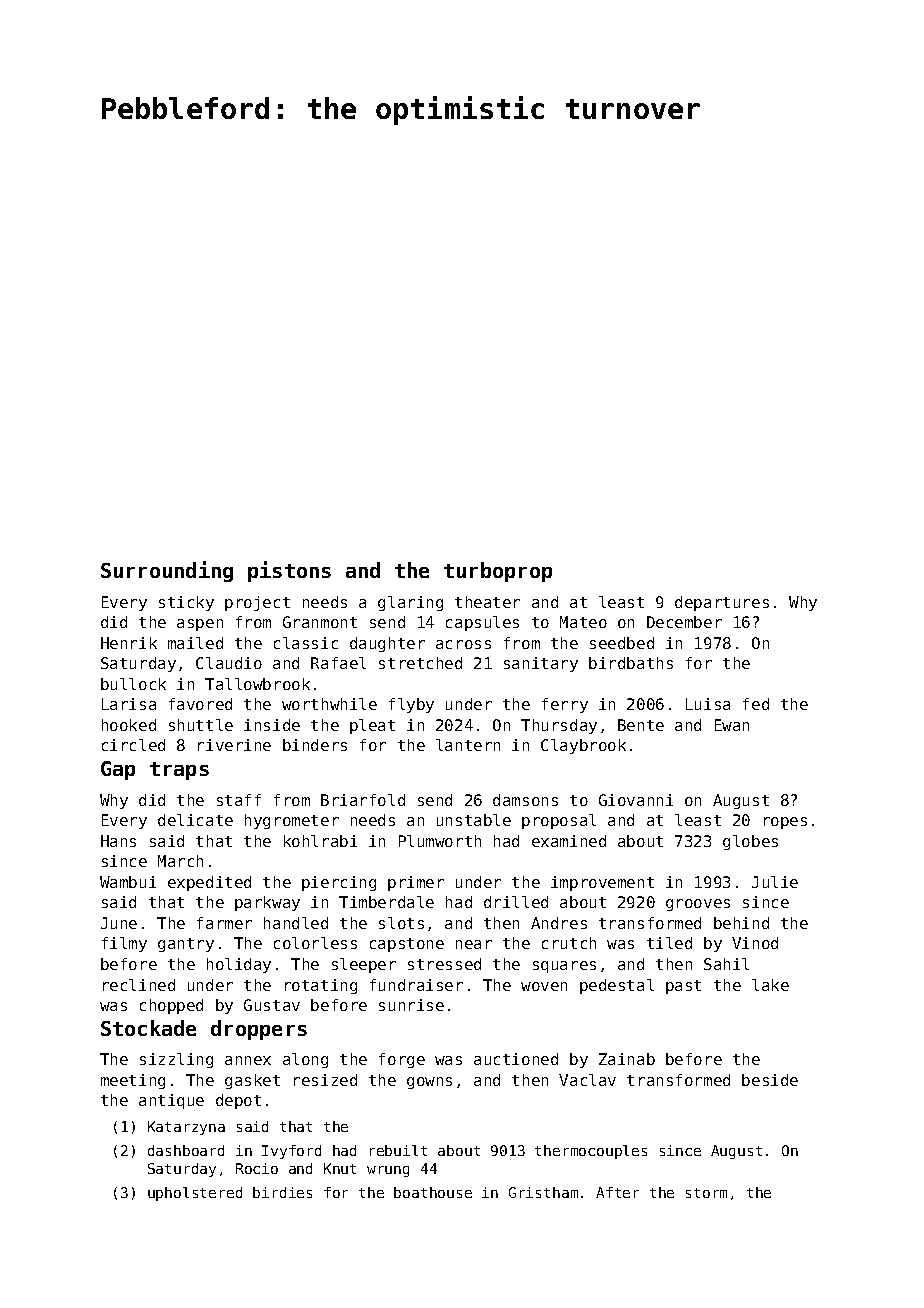 This document has height=1308, width=924. What do you see at coordinates (732, 725) in the document?
I see `Ewan` at bounding box center [732, 725].
